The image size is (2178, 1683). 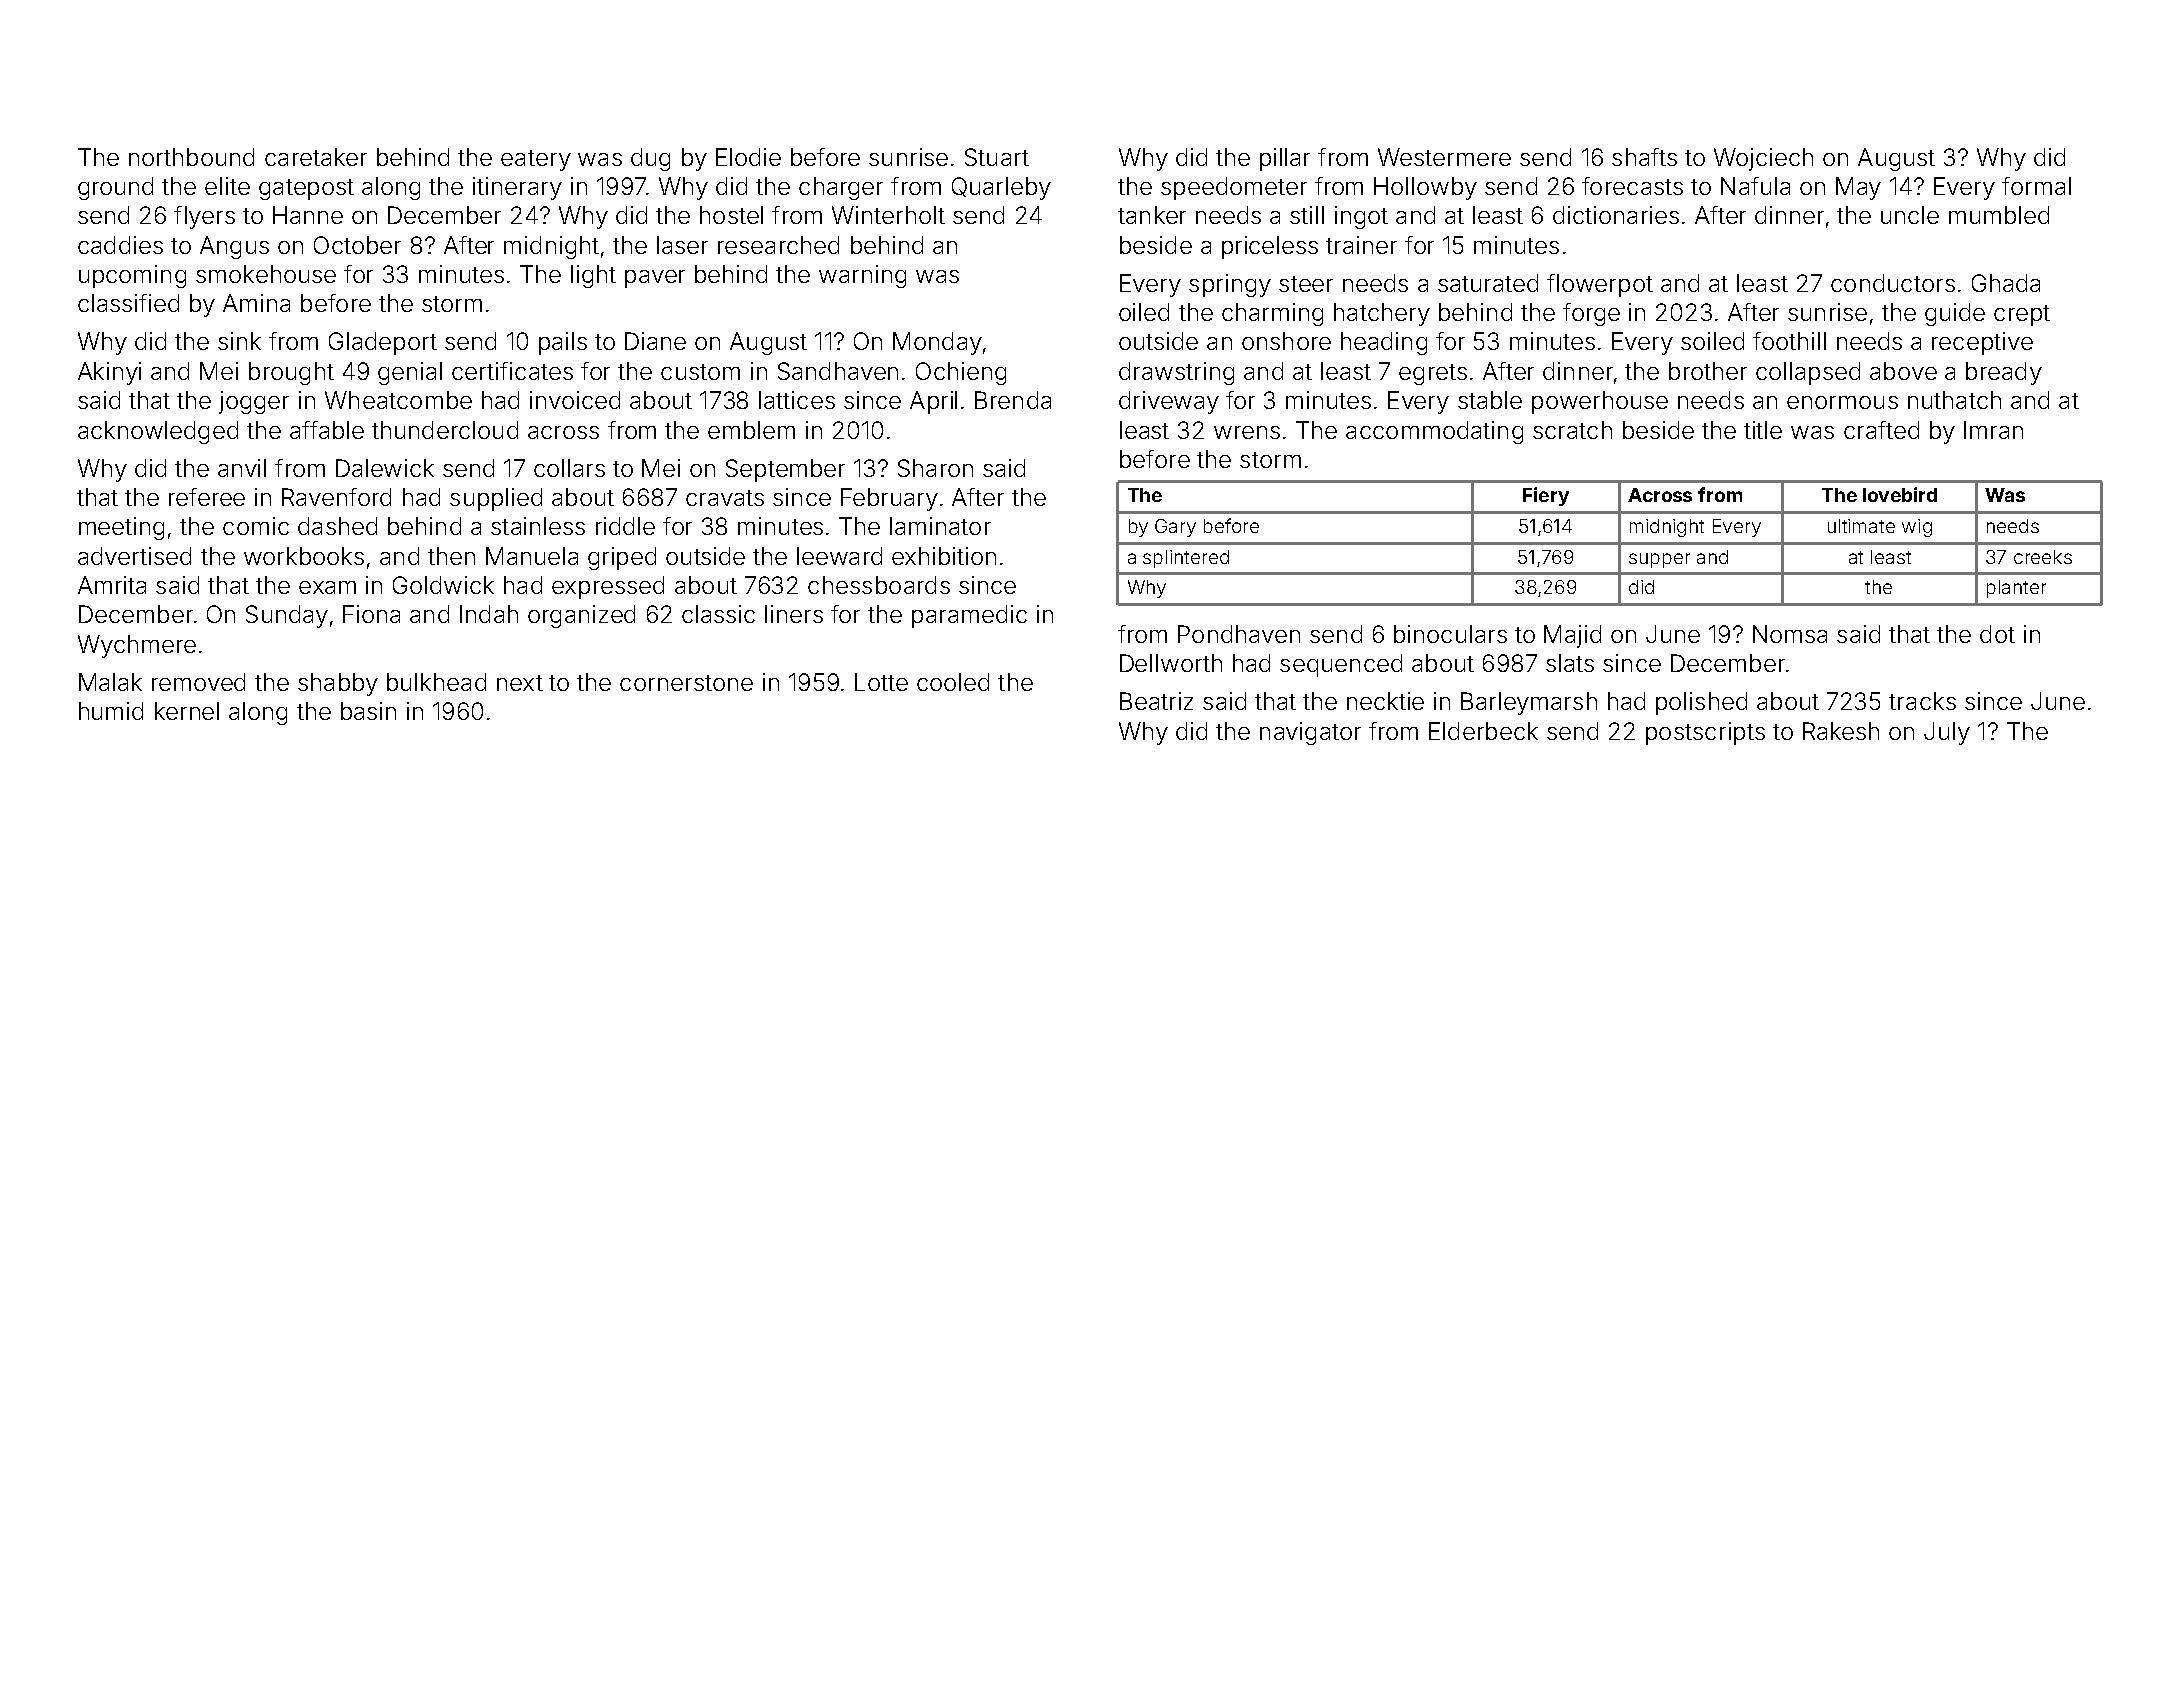 What do you see at coordinates (445, 430) in the page?
I see `thundercloud` at bounding box center [445, 430].
